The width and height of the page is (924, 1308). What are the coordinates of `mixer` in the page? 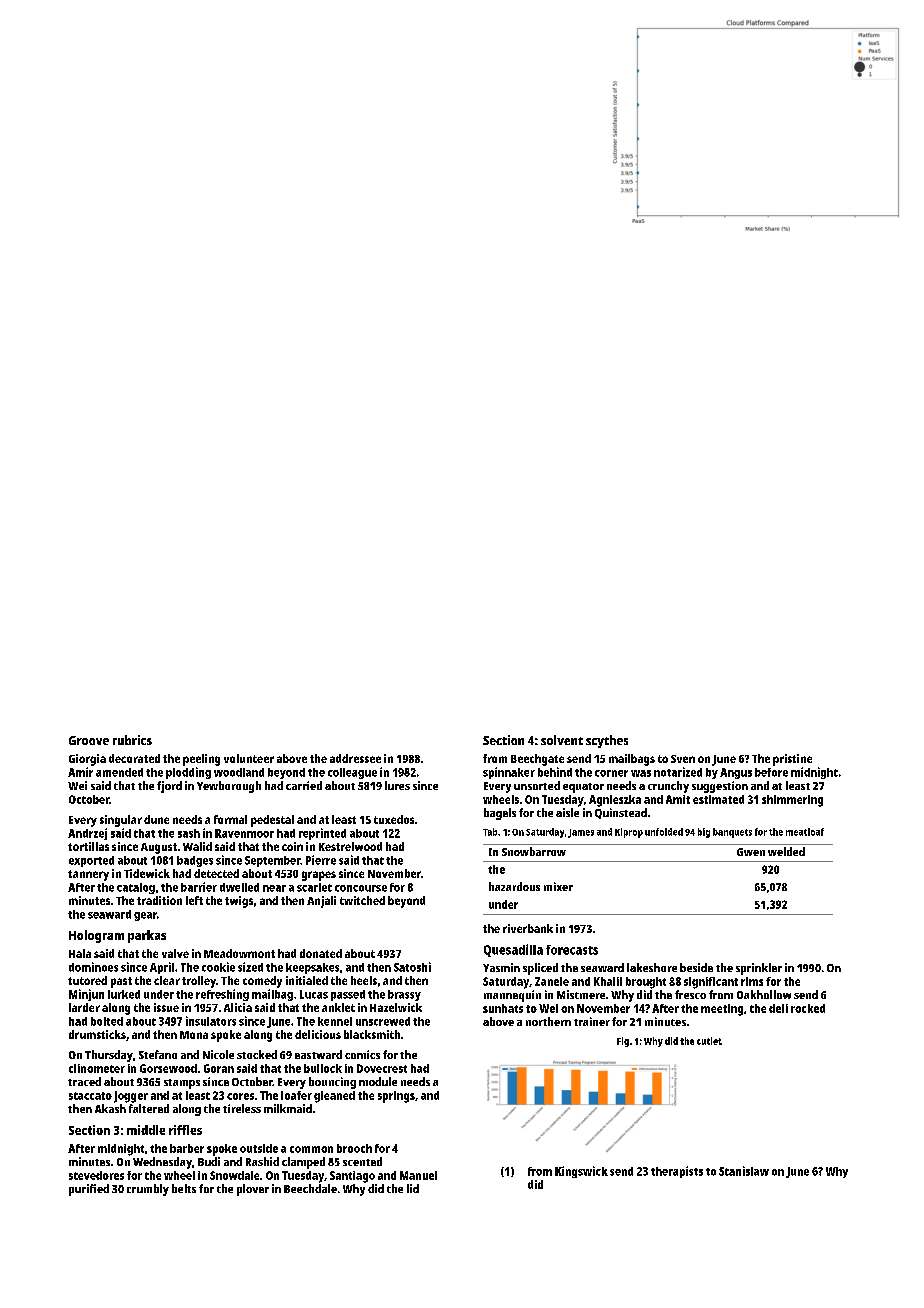 It's located at (558, 886).
